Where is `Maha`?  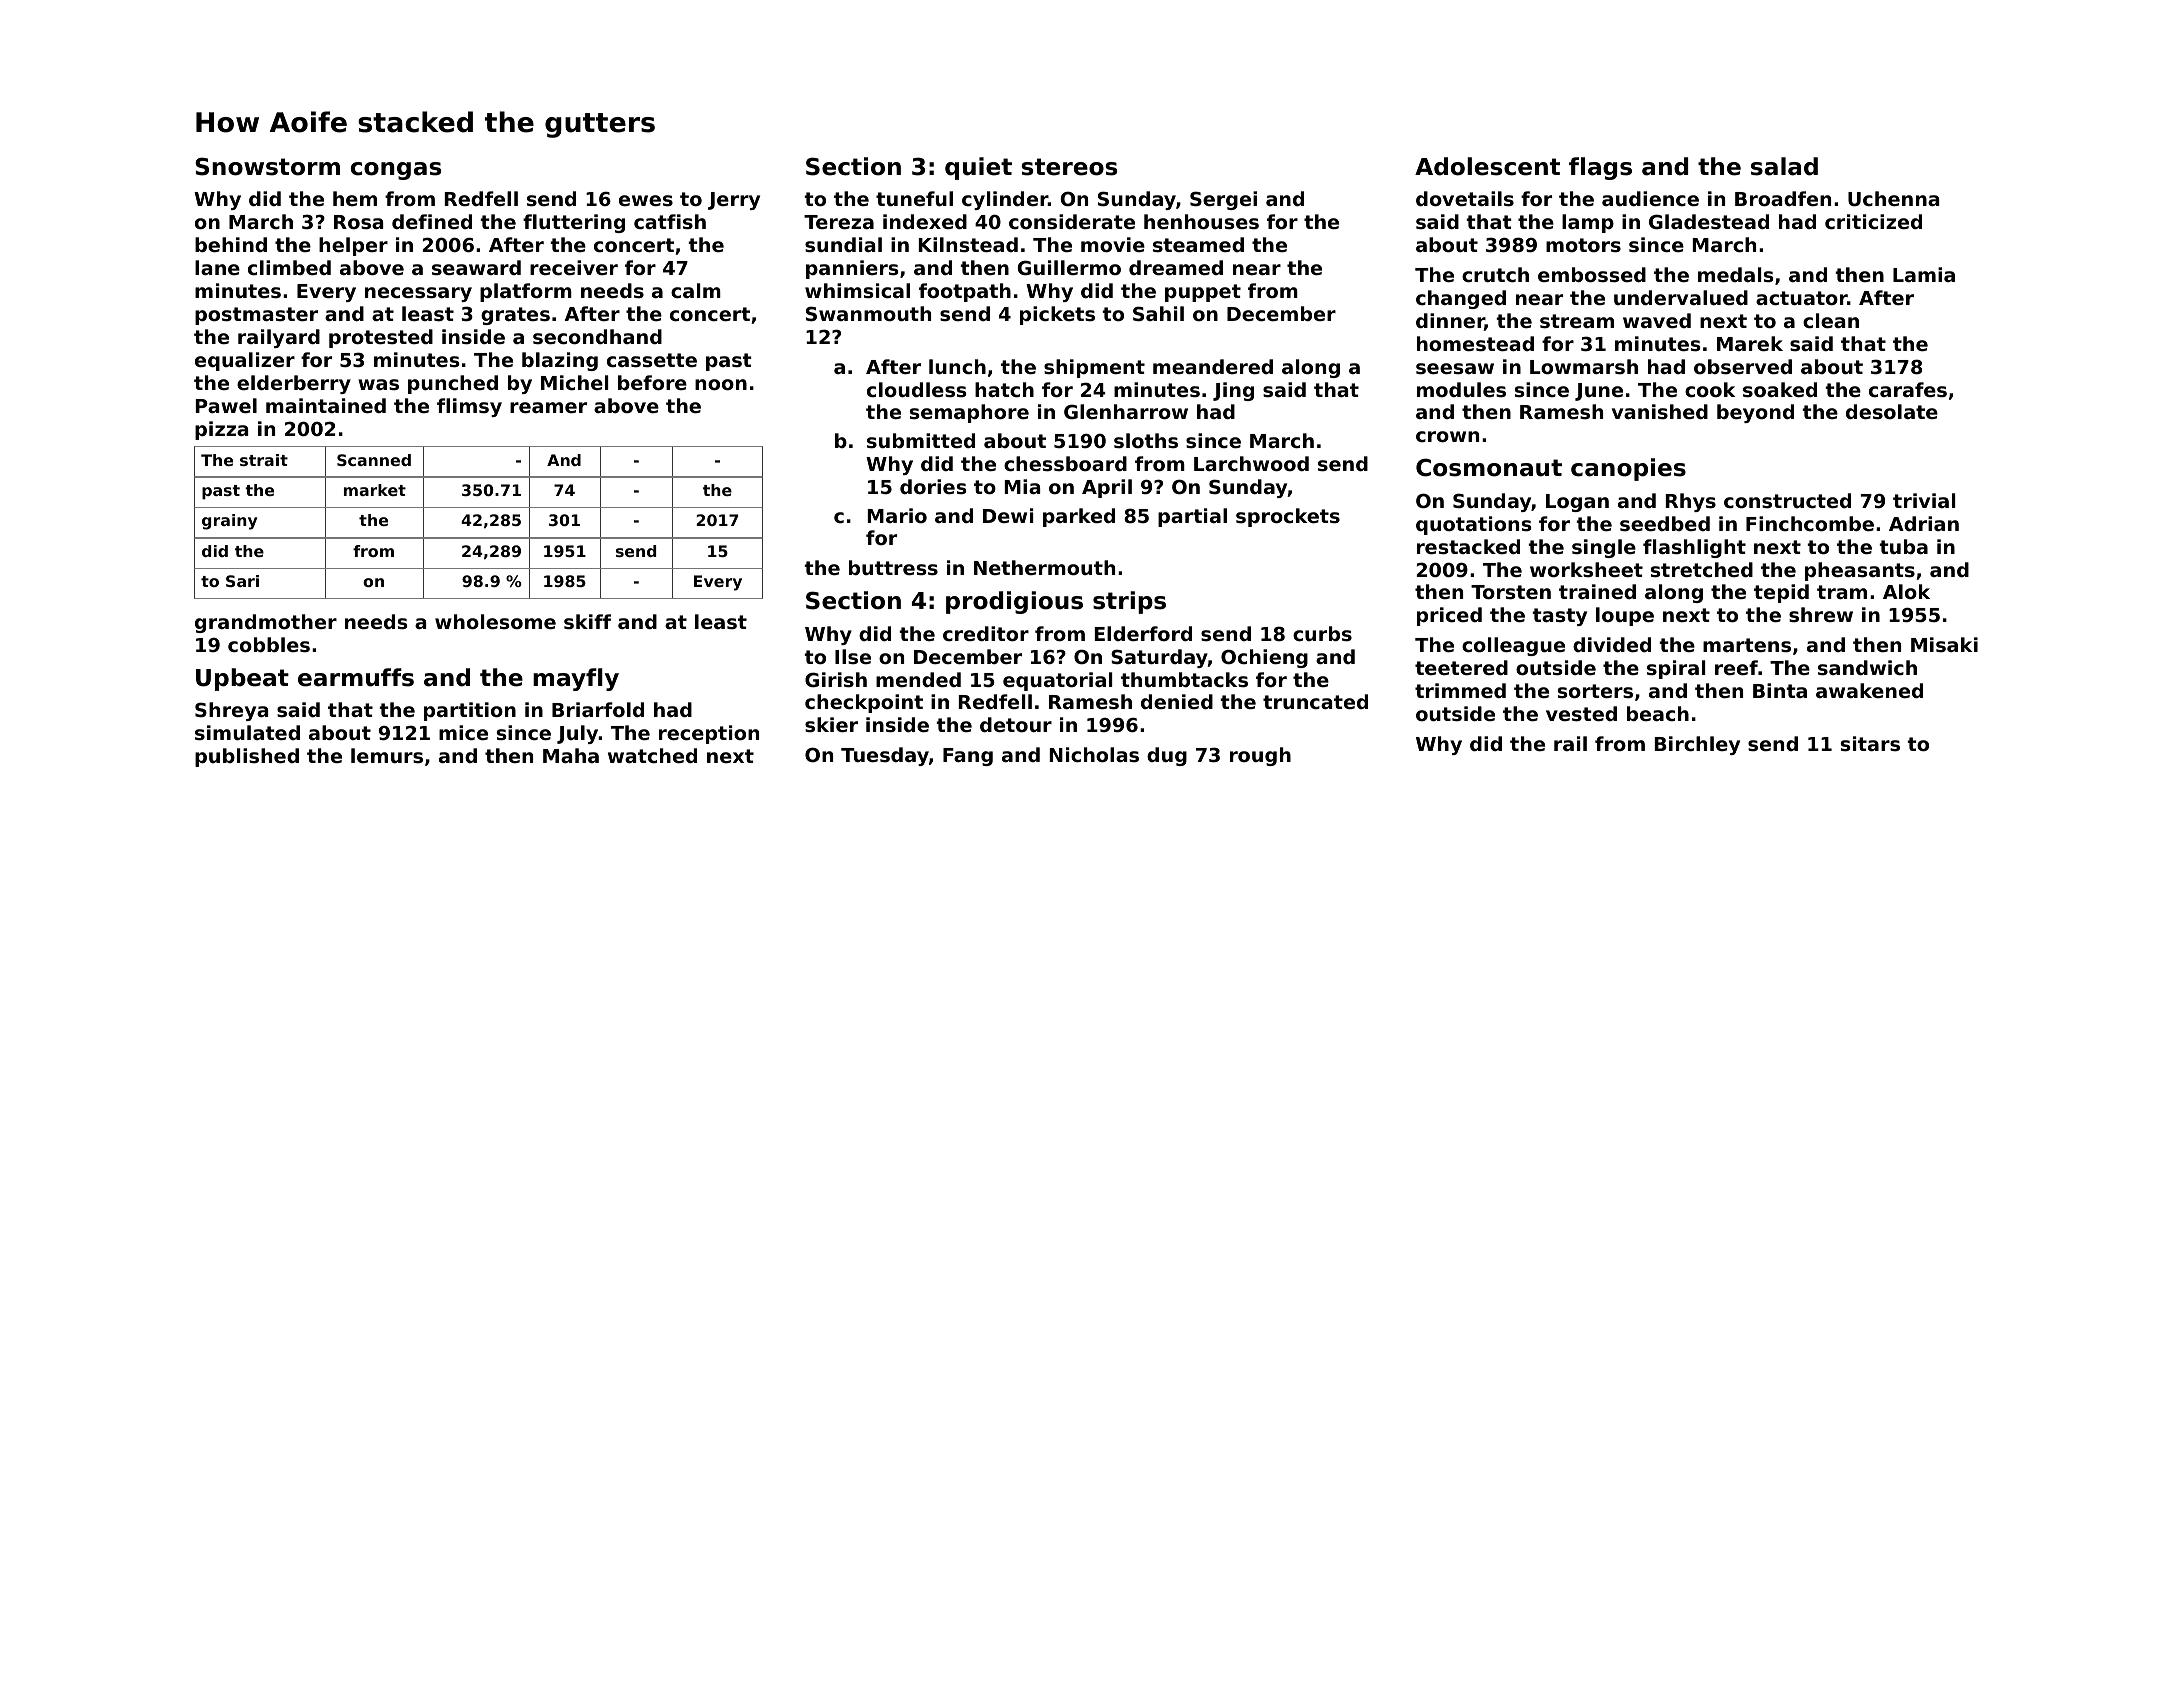
Maha is located at coordinates (571, 755).
